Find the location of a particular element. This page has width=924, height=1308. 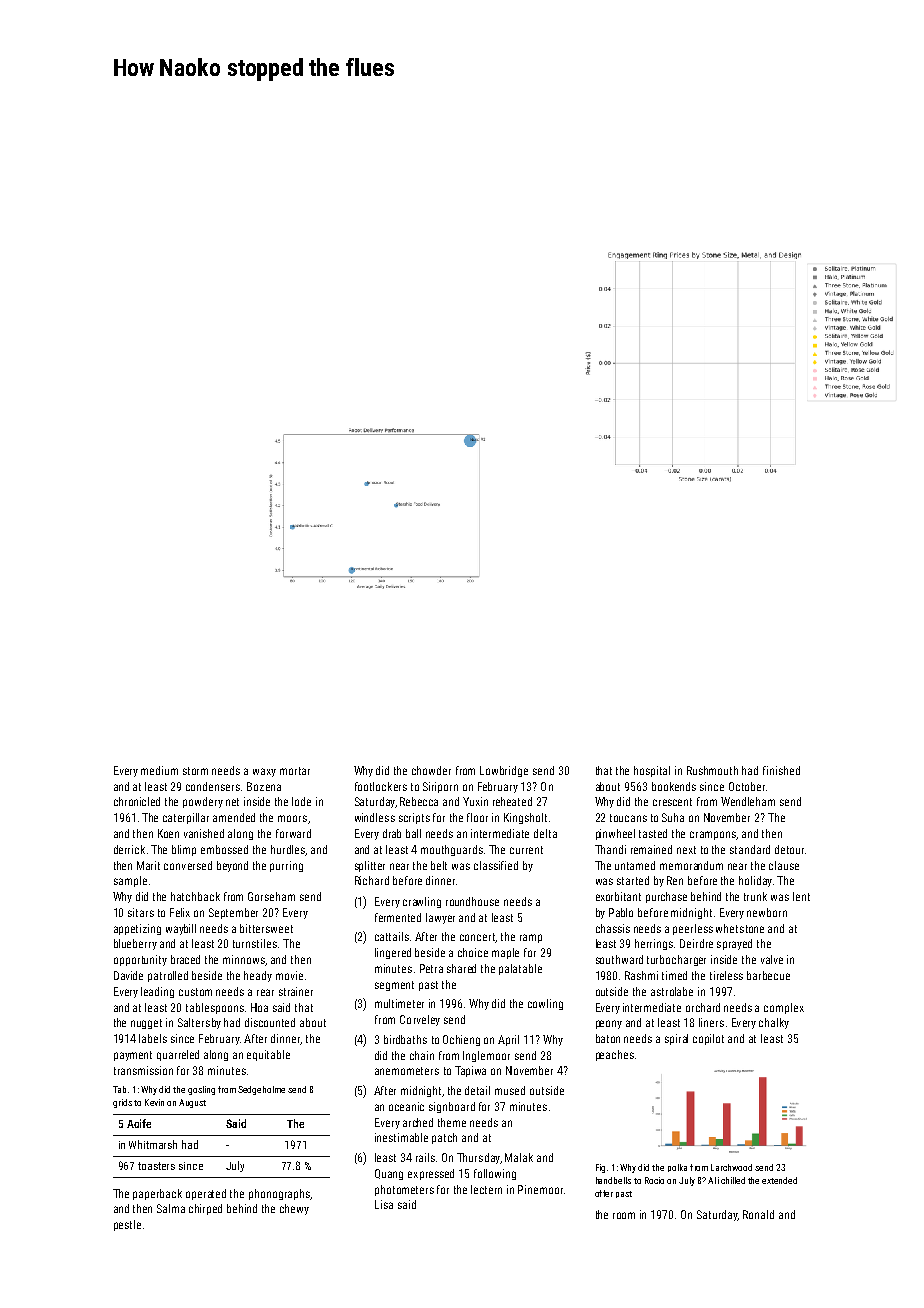

handbells is located at coordinates (613, 1180).
